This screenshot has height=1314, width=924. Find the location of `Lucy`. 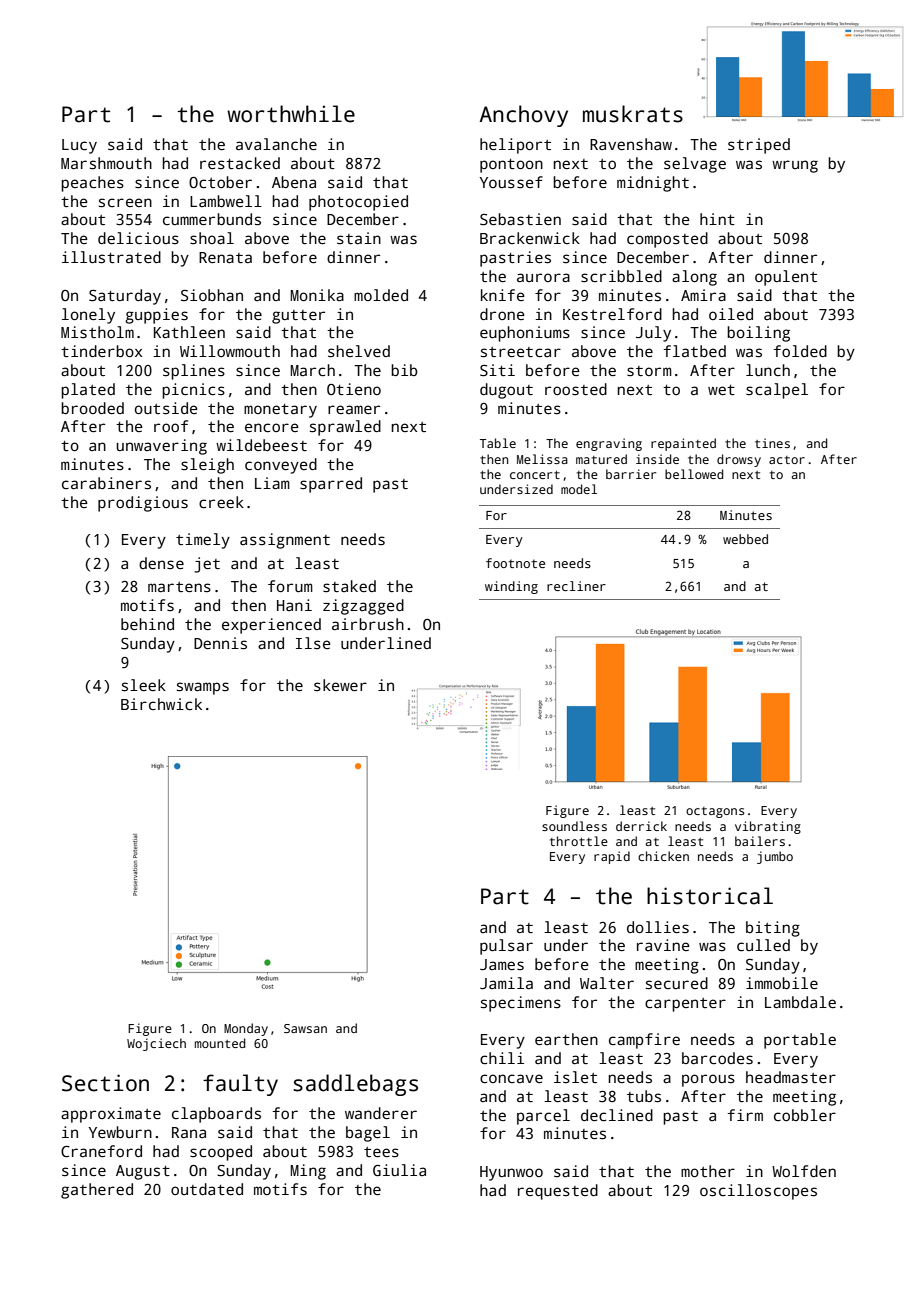

Lucy is located at coordinates (79, 146).
